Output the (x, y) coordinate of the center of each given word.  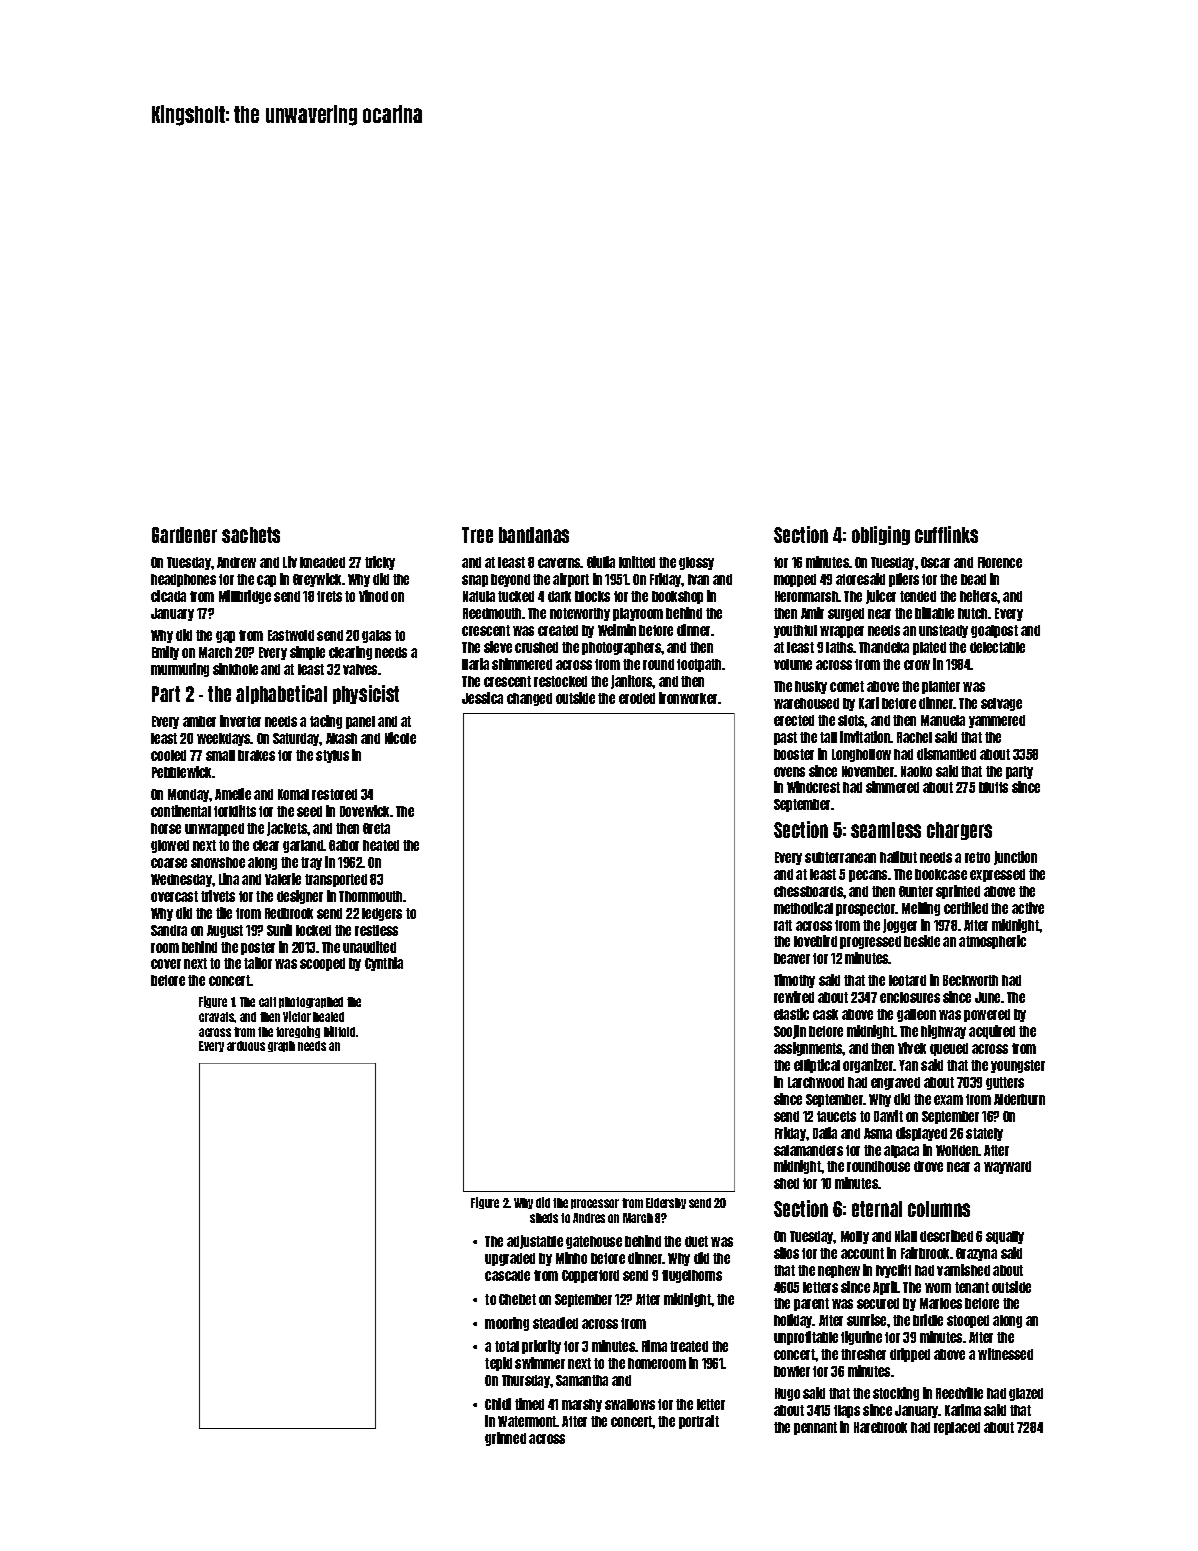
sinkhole (235, 669)
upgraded (510, 1259)
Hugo (787, 1394)
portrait (699, 1422)
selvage (1001, 704)
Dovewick (365, 811)
